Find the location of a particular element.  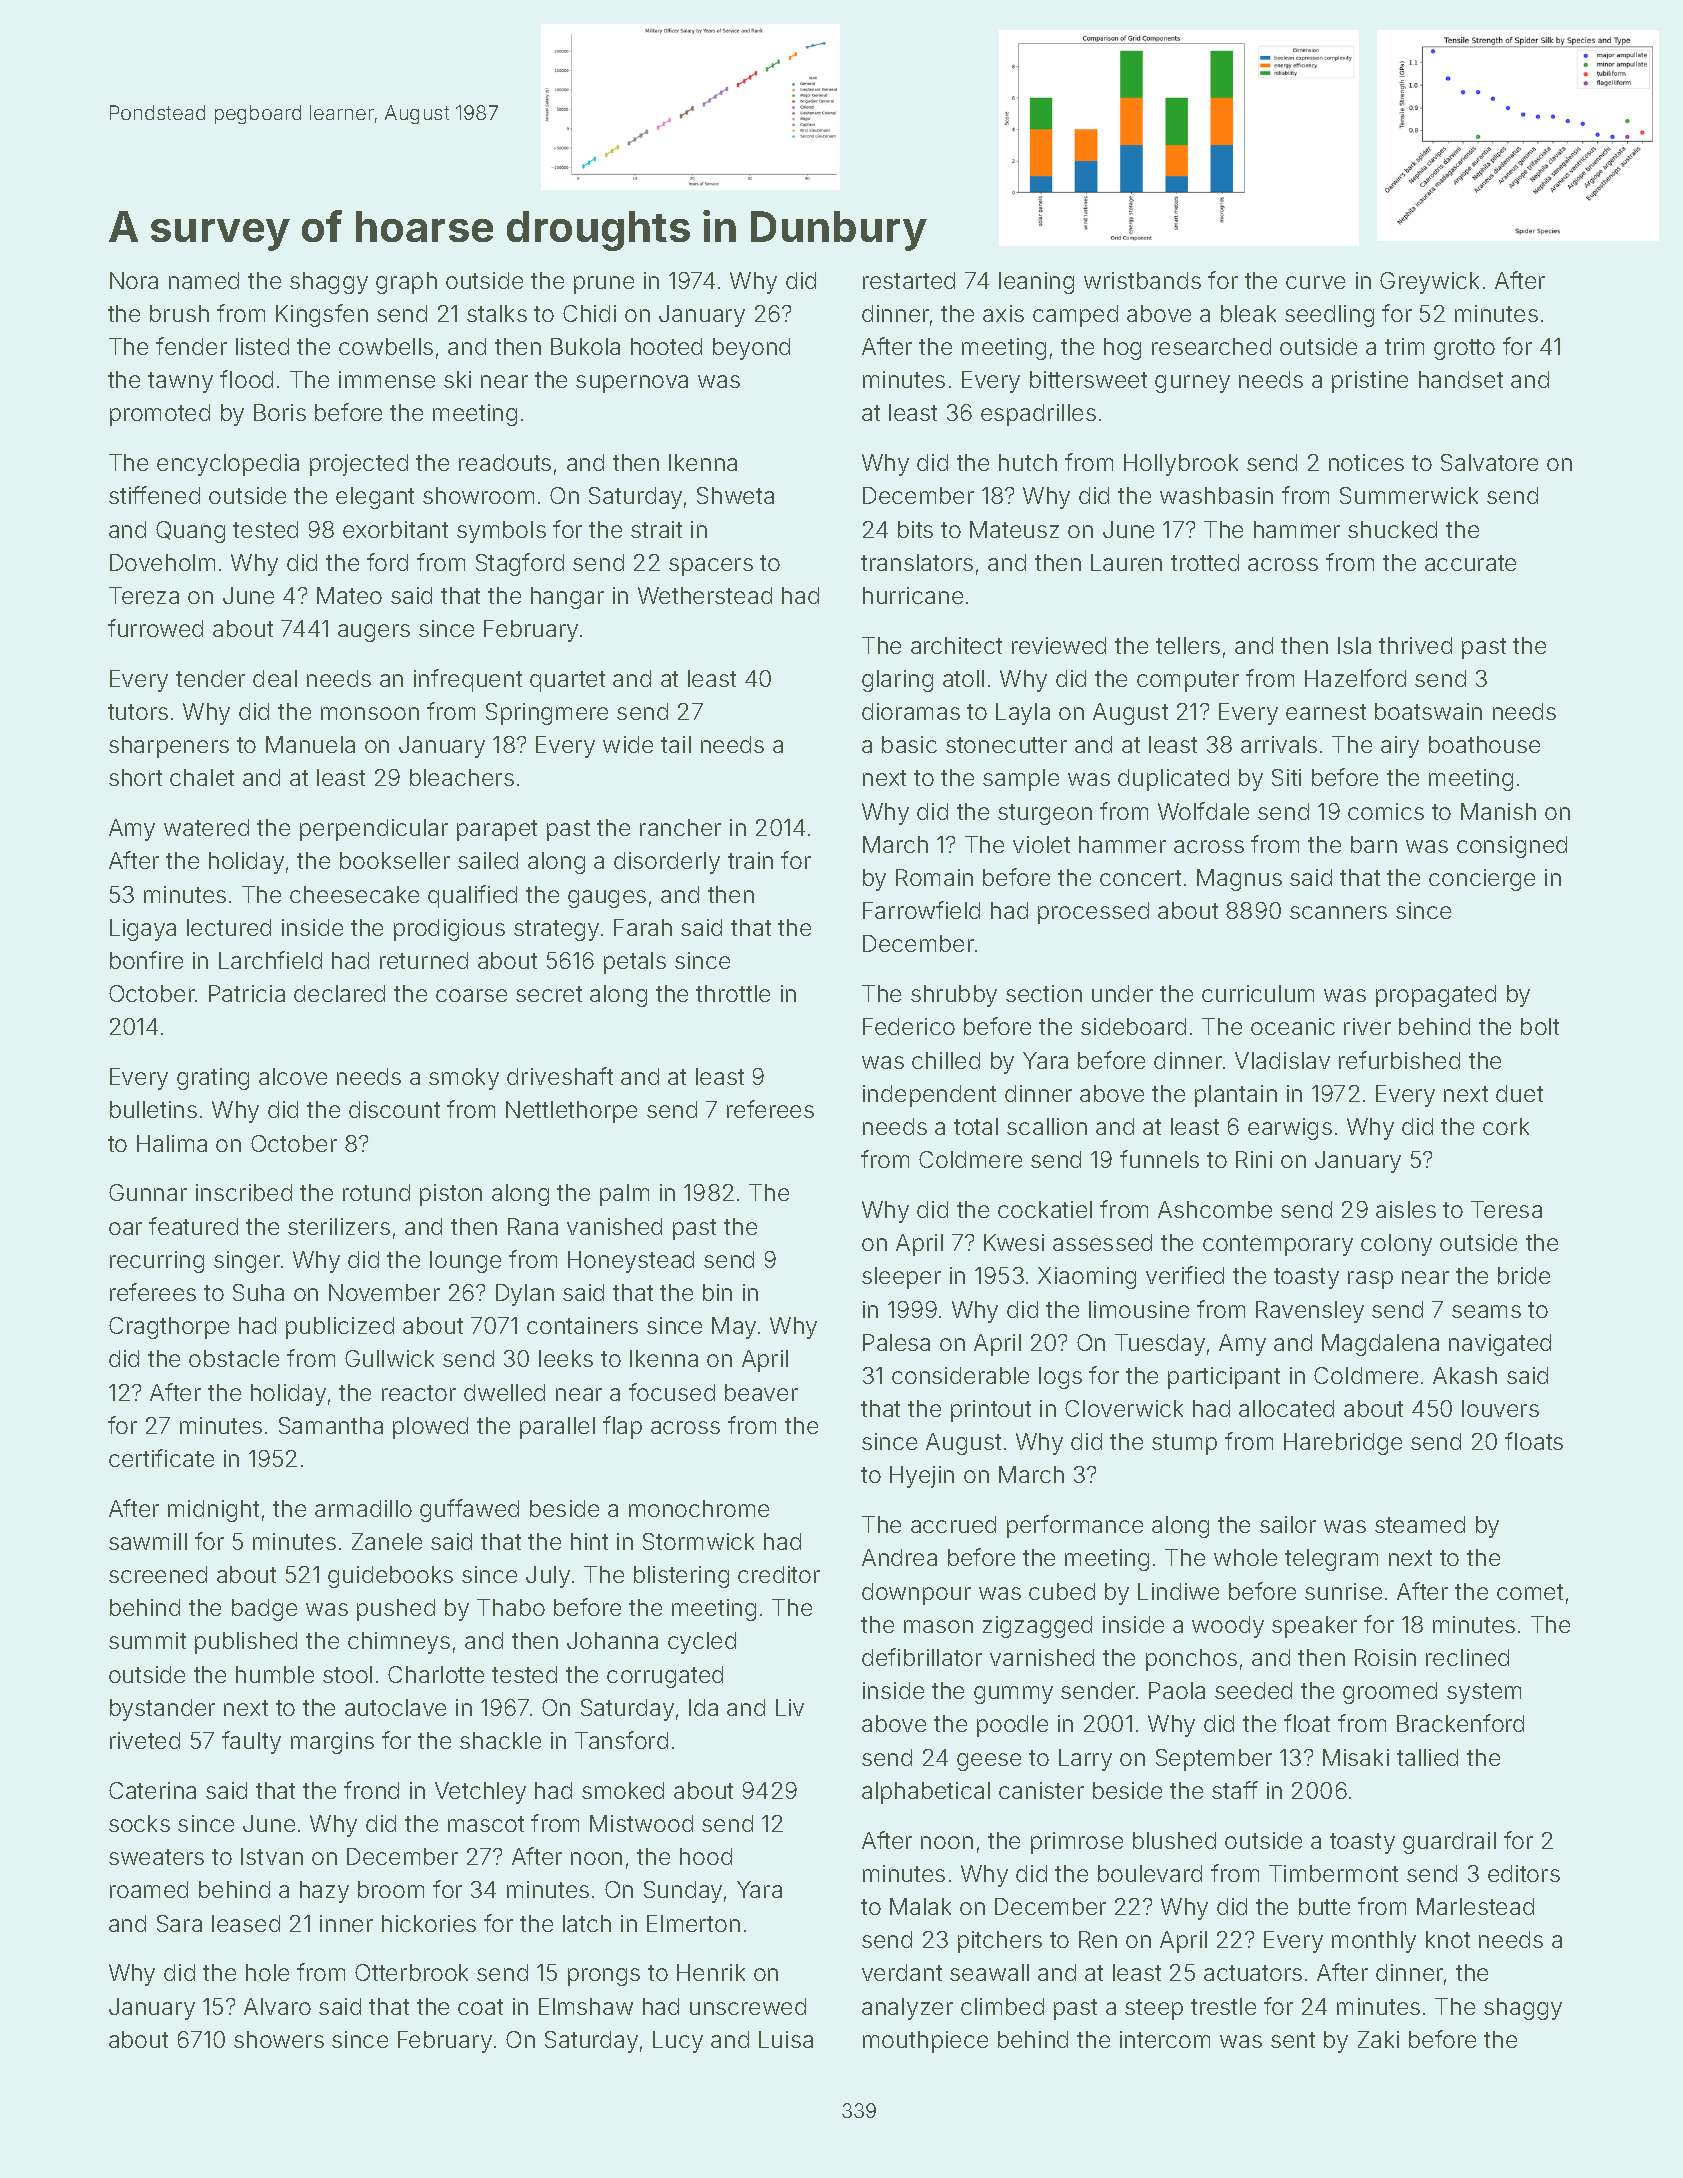

Mateo is located at coordinates (349, 595).
